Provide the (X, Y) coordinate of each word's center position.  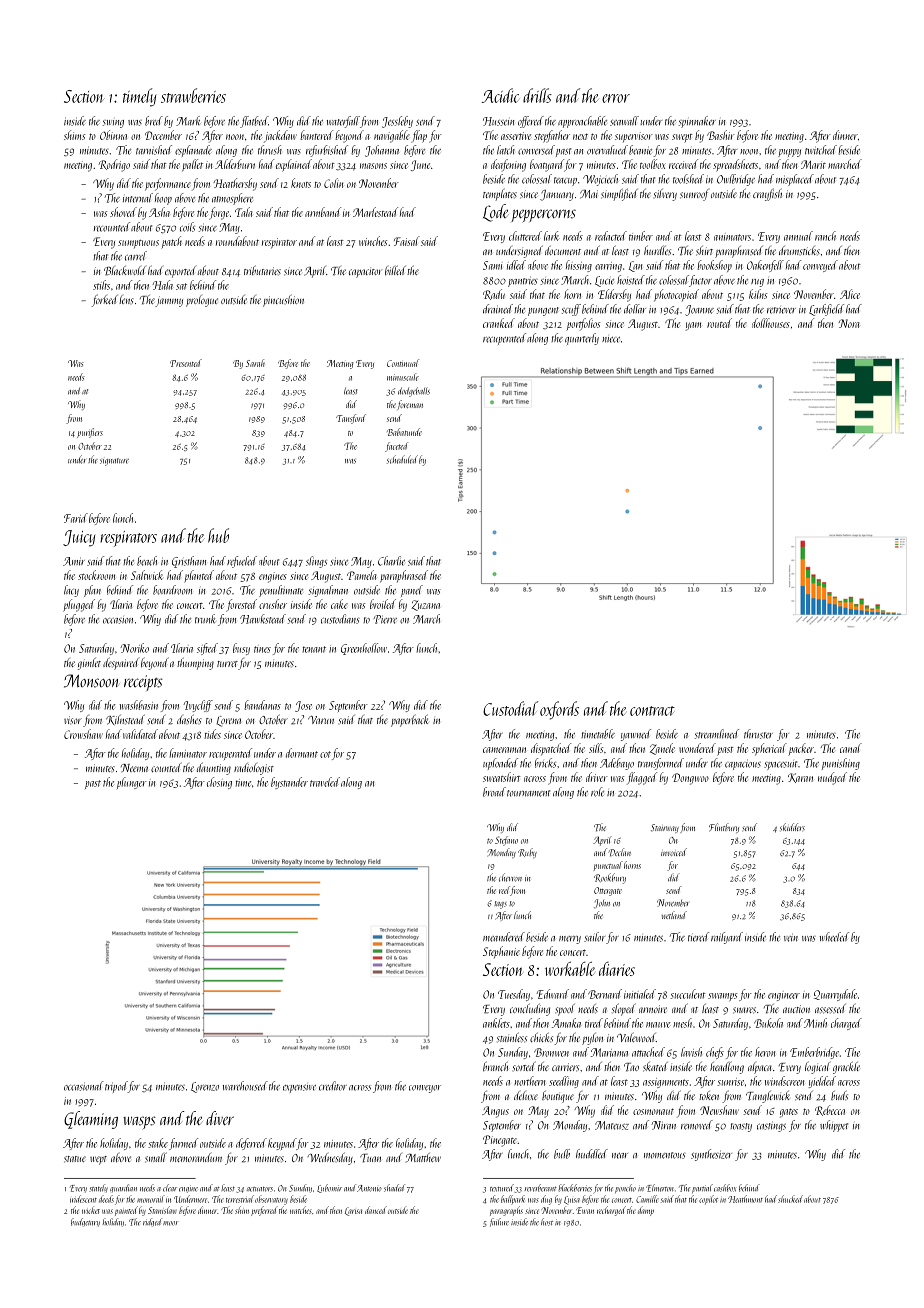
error (616, 98)
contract (652, 711)
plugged (79, 605)
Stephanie (501, 952)
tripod (116, 1087)
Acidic (500, 95)
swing (113, 122)
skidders (792, 827)
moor (171, 1223)
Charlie (391, 561)
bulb (562, 1154)
